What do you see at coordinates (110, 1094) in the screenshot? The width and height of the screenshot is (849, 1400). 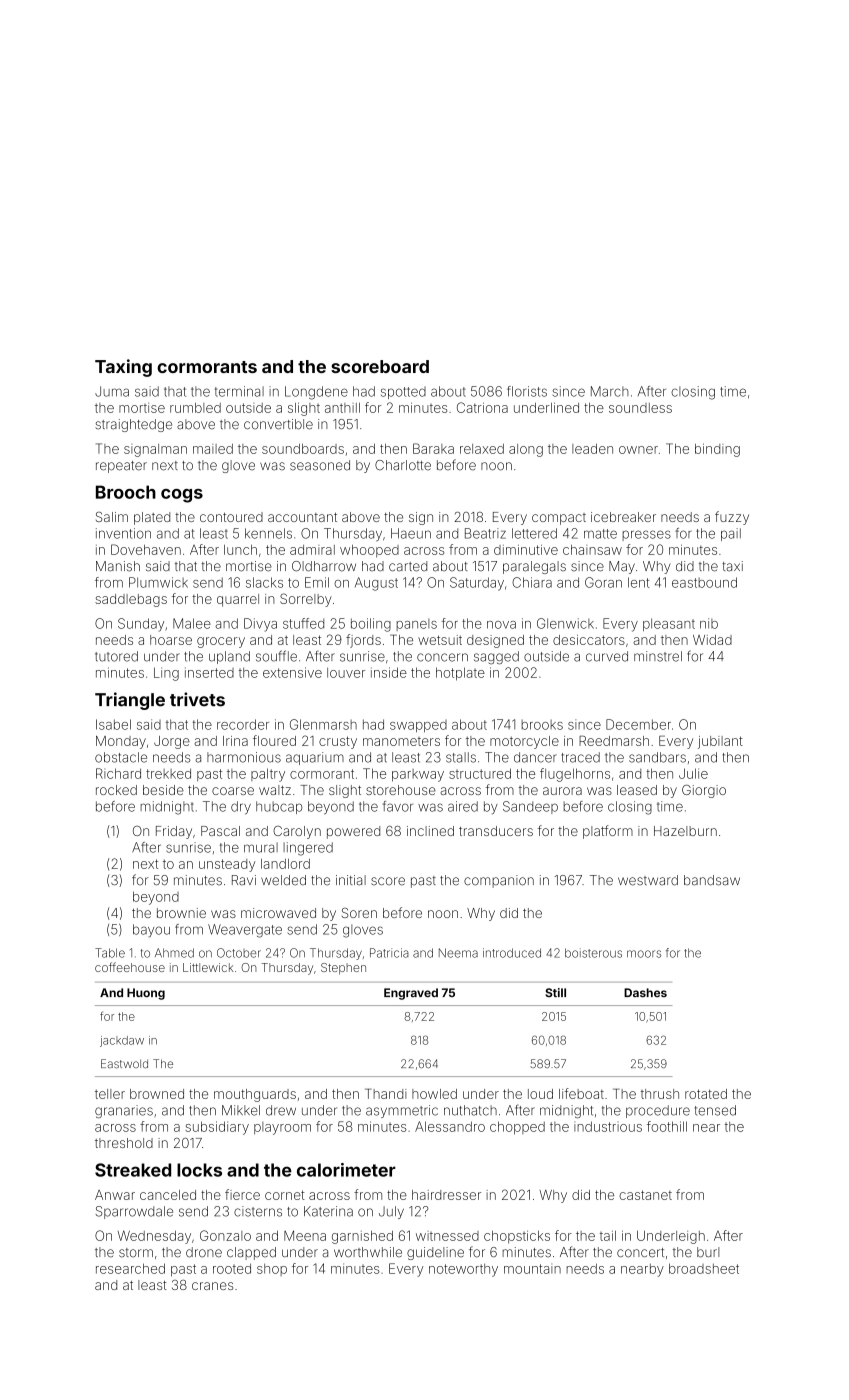 I see `teller` at bounding box center [110, 1094].
